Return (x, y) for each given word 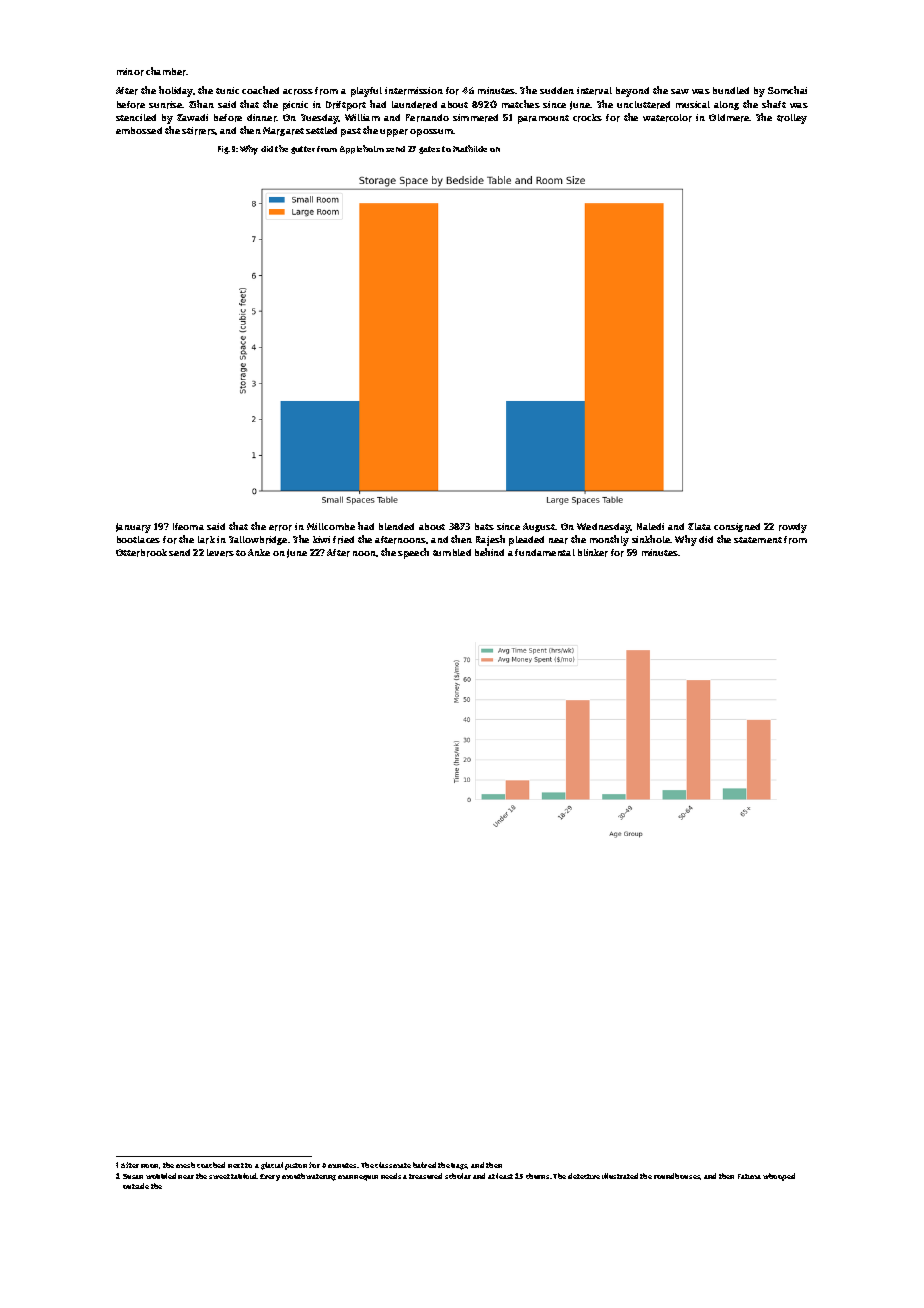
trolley (792, 119)
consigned (737, 527)
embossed (139, 130)
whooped (779, 1177)
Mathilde (470, 148)
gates (429, 150)
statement (758, 540)
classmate (393, 1165)
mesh (185, 1165)
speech (413, 553)
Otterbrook (141, 553)
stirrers (199, 131)
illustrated (620, 1176)
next (236, 1165)
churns (537, 1176)
